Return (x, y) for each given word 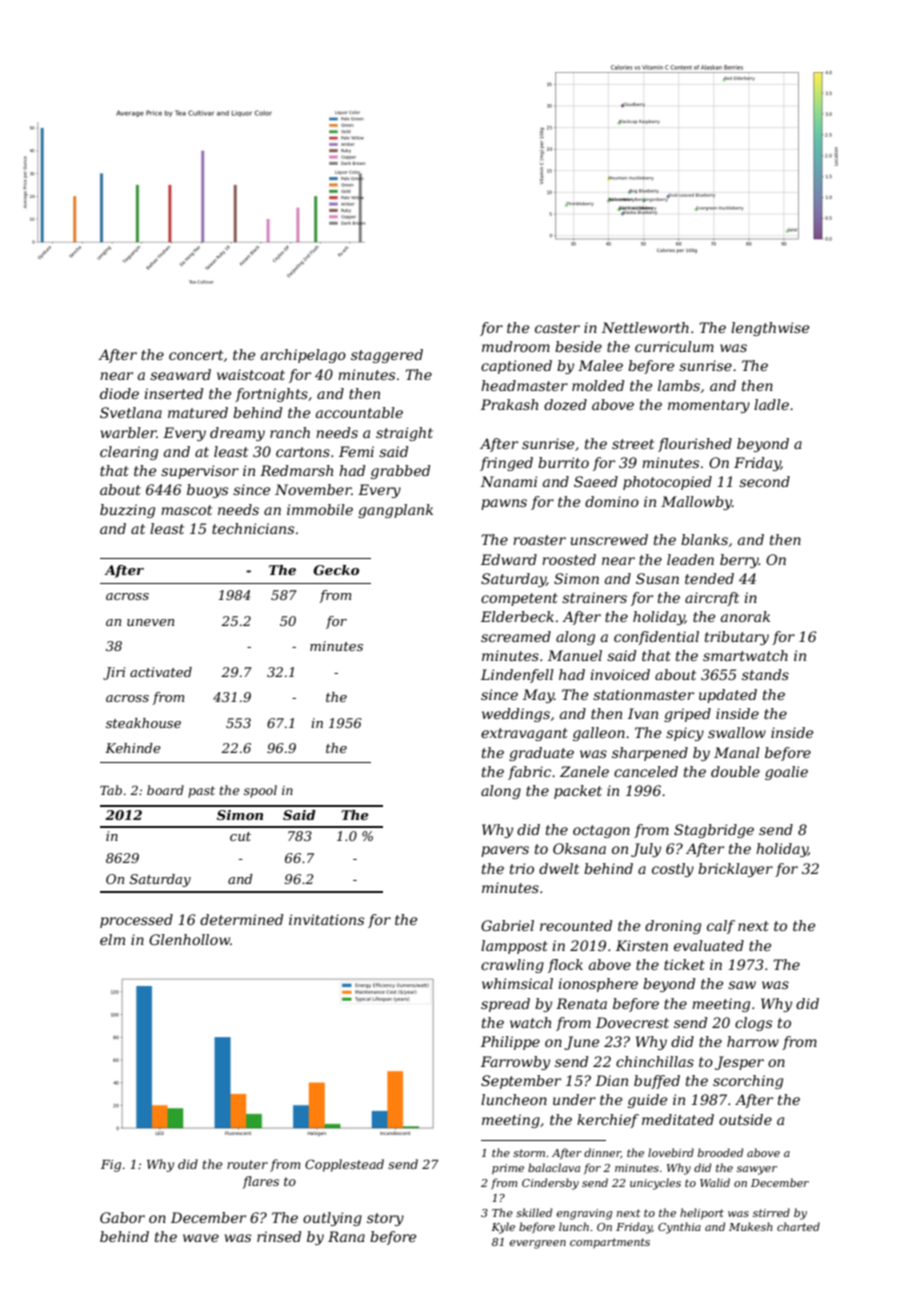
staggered (387, 356)
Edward (509, 559)
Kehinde (133, 748)
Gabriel (507, 925)
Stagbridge (714, 831)
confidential (656, 638)
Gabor (122, 1217)
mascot (186, 510)
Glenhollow (189, 939)
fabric (529, 773)
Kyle (503, 1228)
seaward (180, 374)
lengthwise (770, 329)
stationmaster (643, 694)
